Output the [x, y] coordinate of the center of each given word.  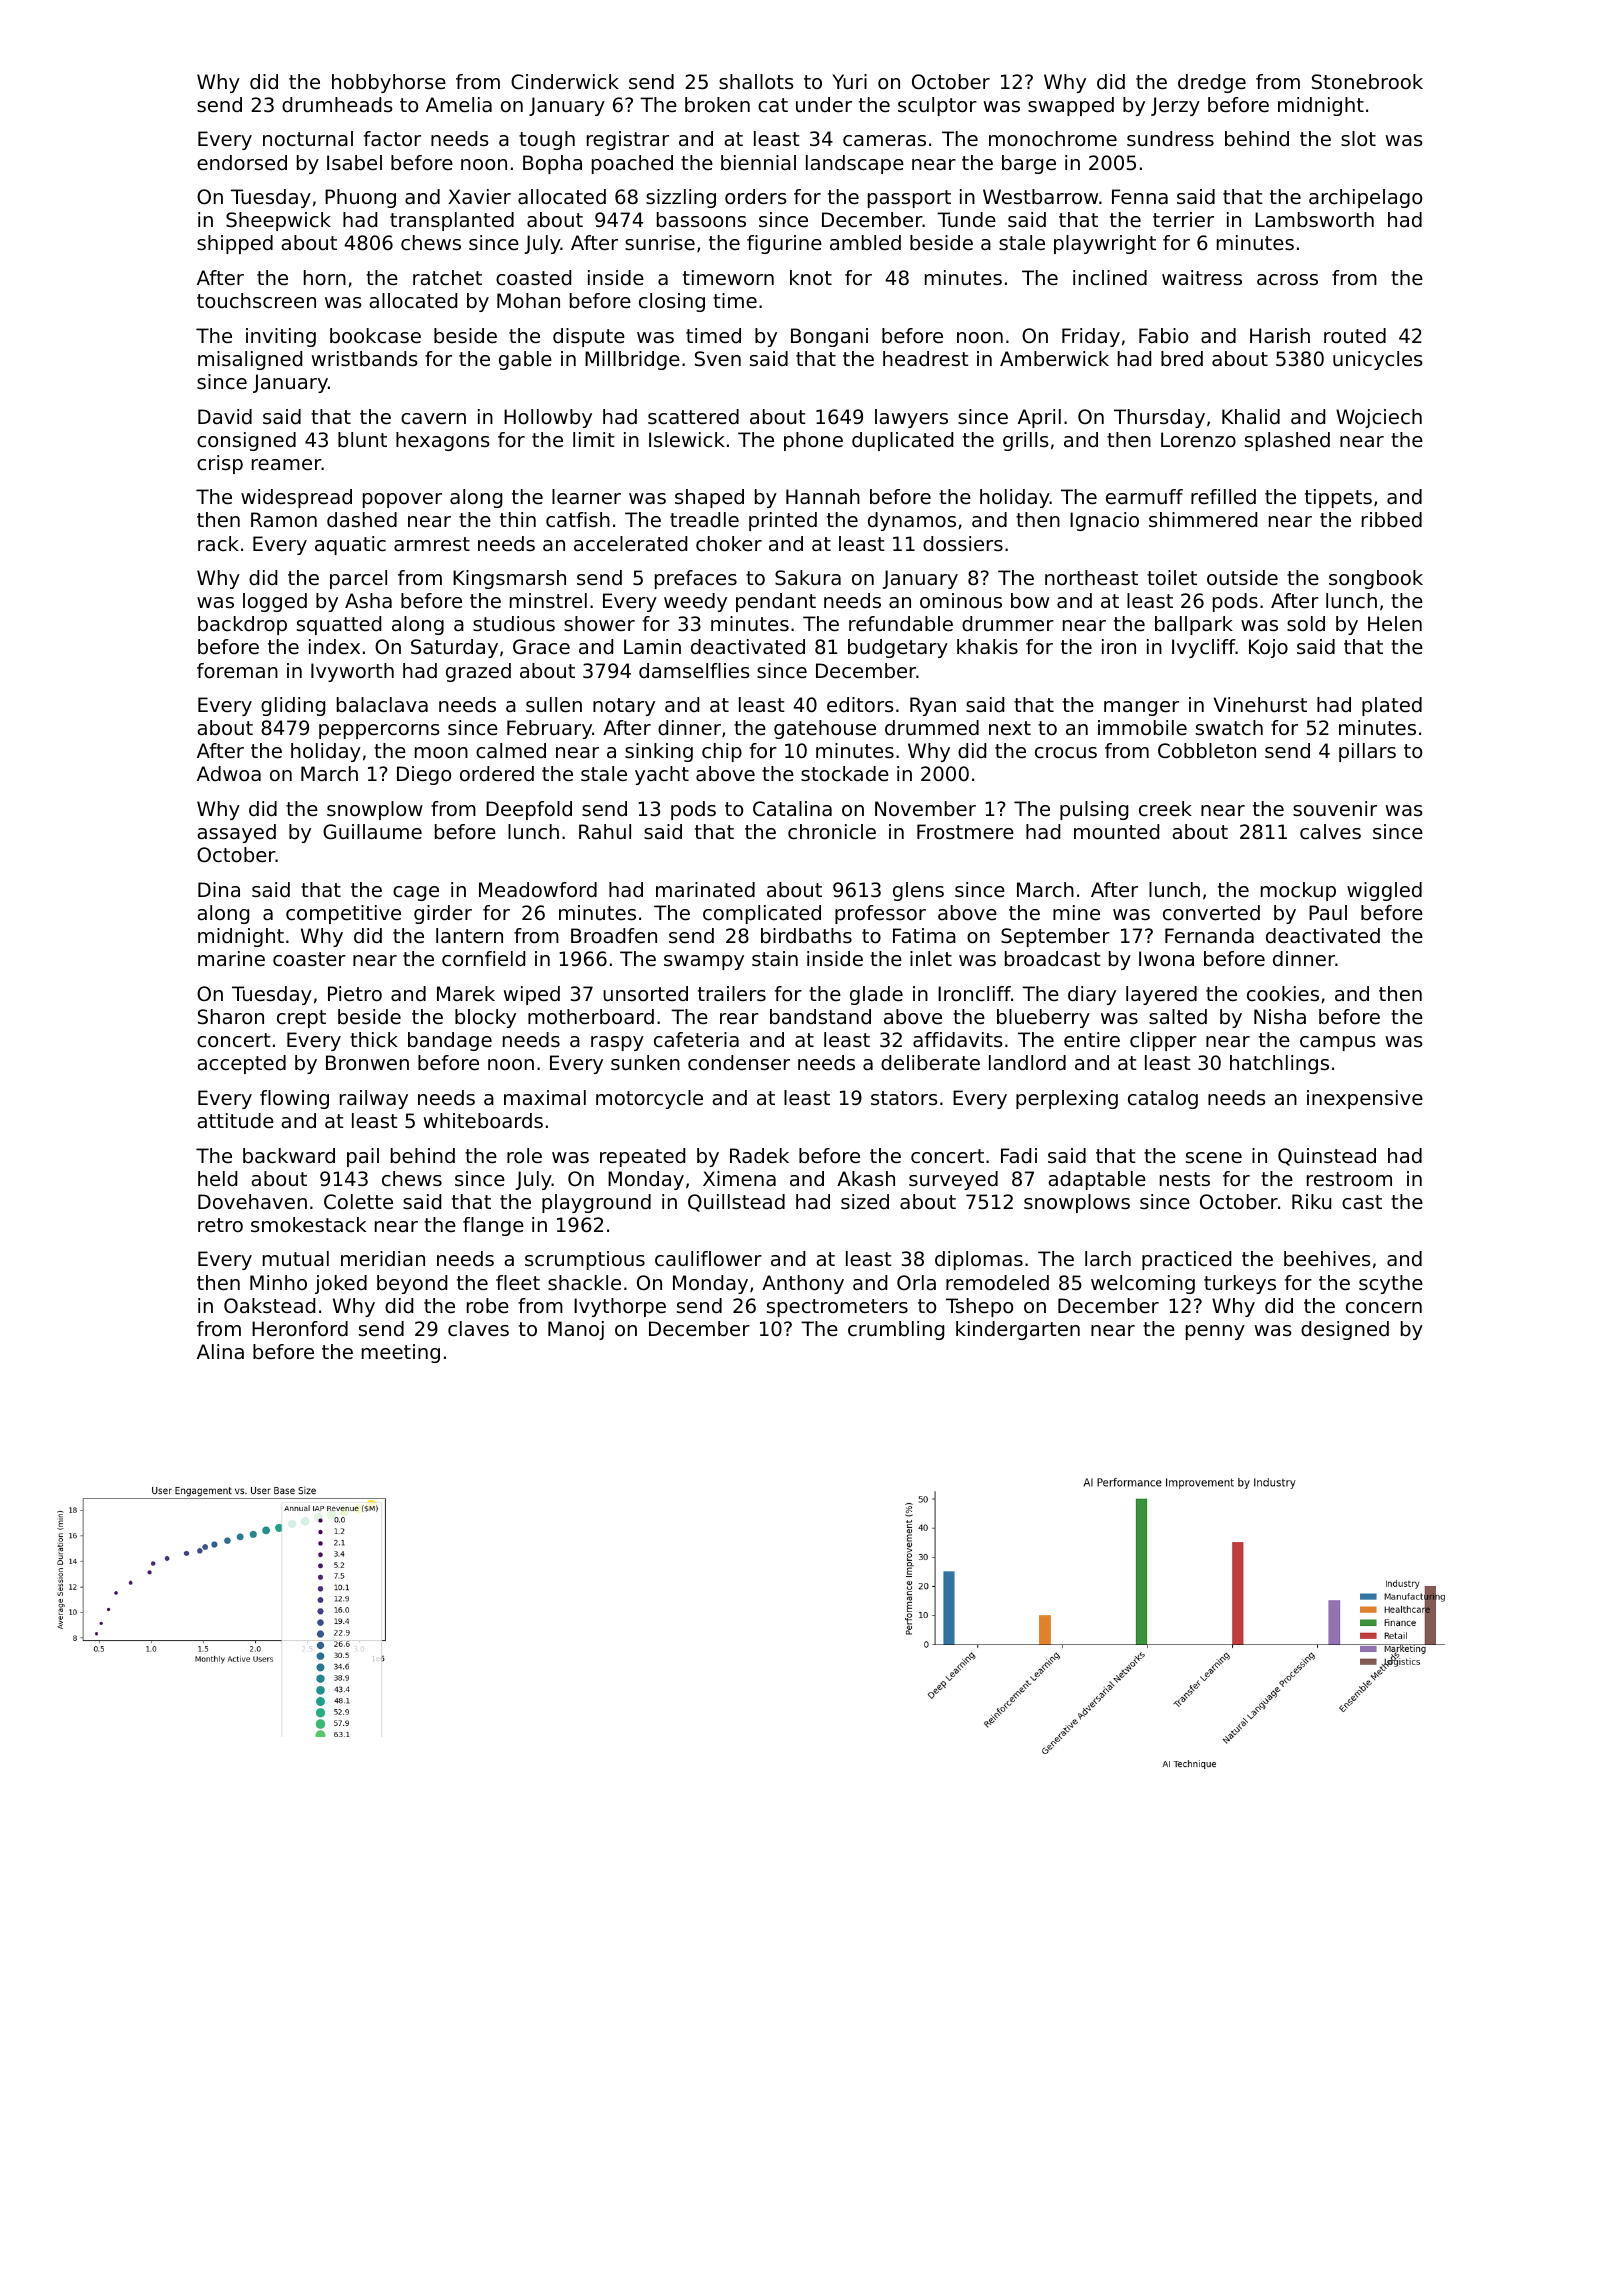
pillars [1367, 752]
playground [596, 1203]
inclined [1110, 278]
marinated [705, 890]
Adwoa [229, 774]
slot [1358, 139]
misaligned [250, 360]
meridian [383, 1259]
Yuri [849, 82]
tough [547, 140]
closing [672, 302]
